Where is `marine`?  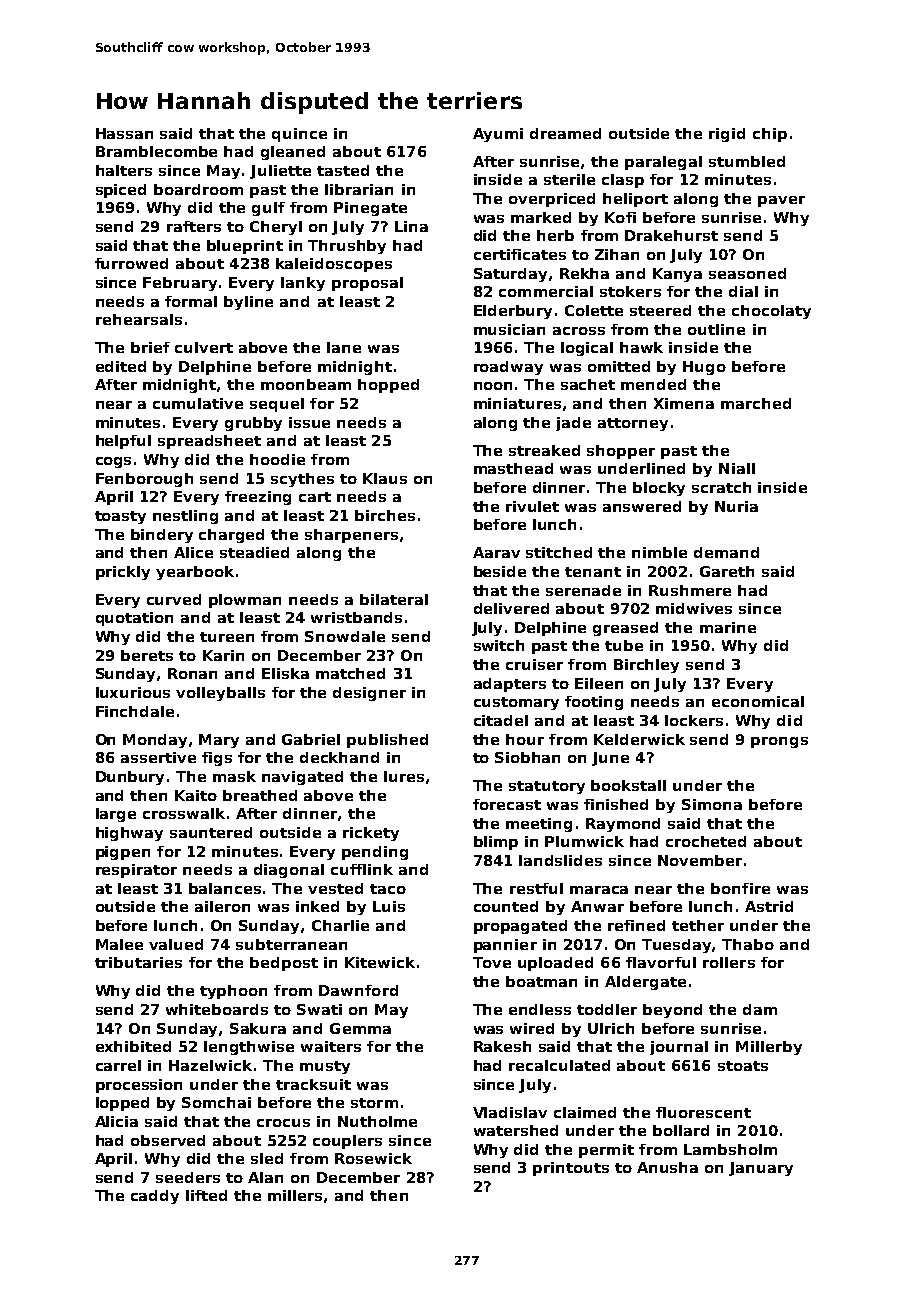 marine is located at coordinates (728, 627).
